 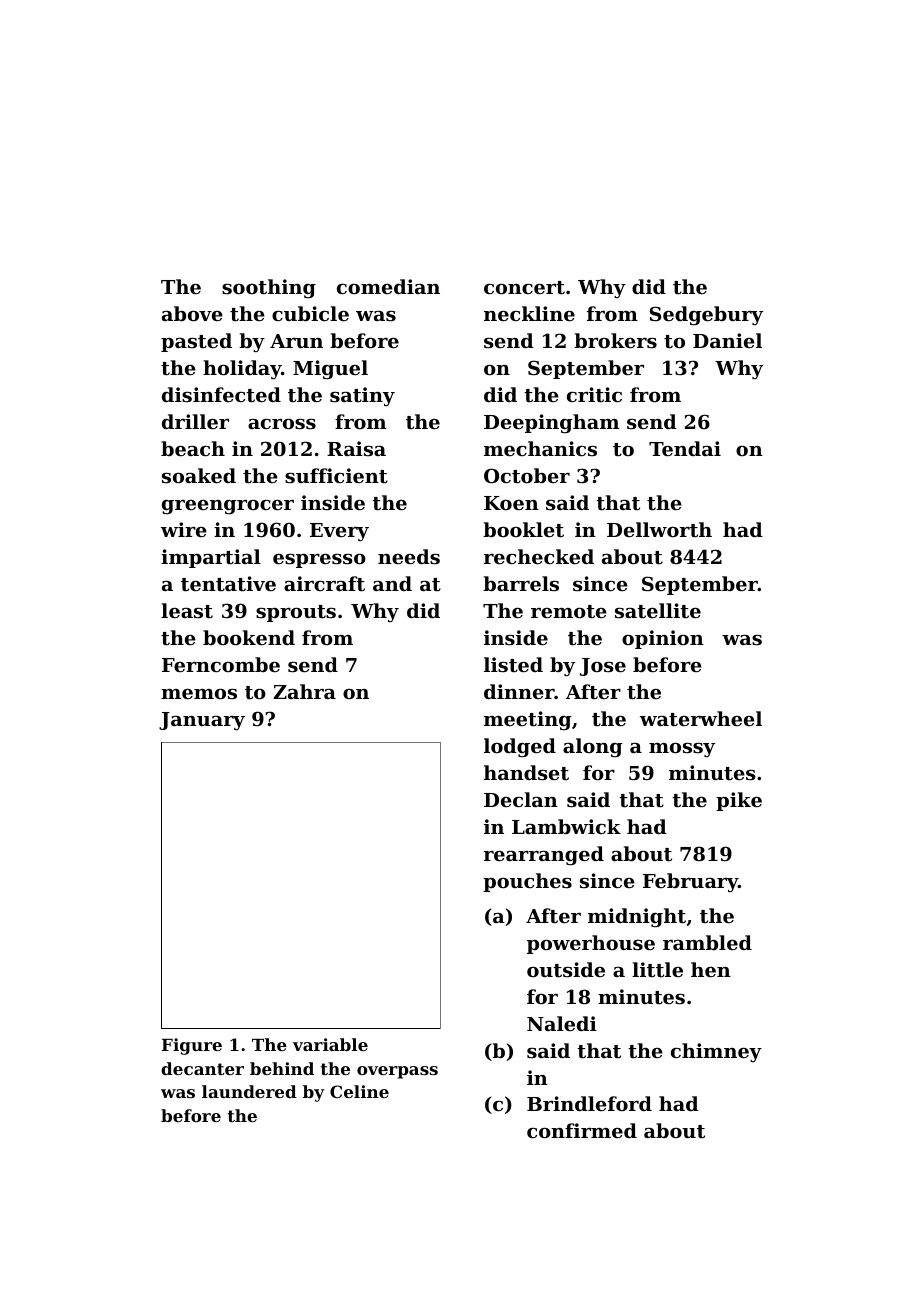 What do you see at coordinates (282, 1068) in the document?
I see `behind` at bounding box center [282, 1068].
